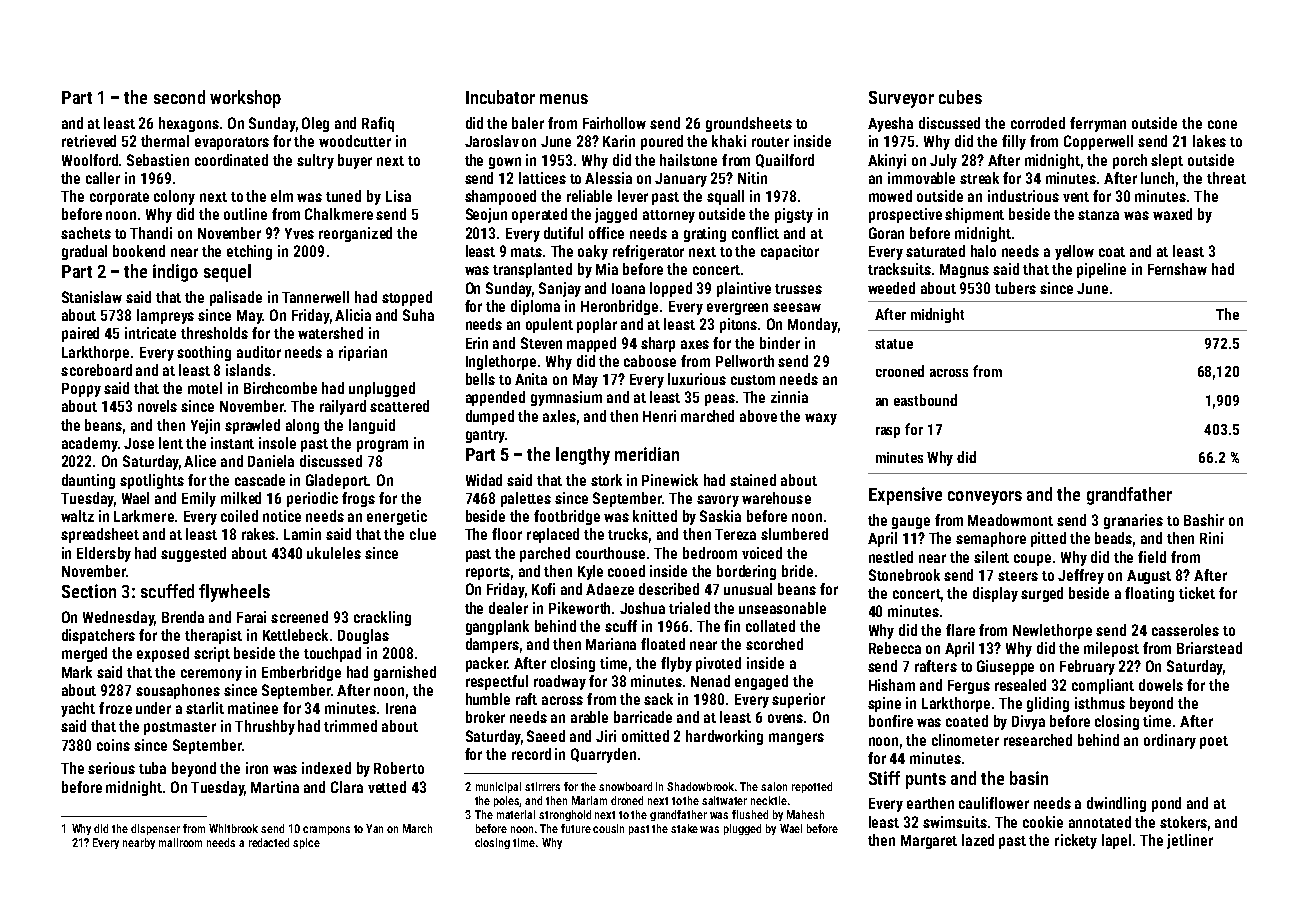 This screenshot has height=924, width=1308. What do you see at coordinates (762, 553) in the screenshot?
I see `voiced` at bounding box center [762, 553].
